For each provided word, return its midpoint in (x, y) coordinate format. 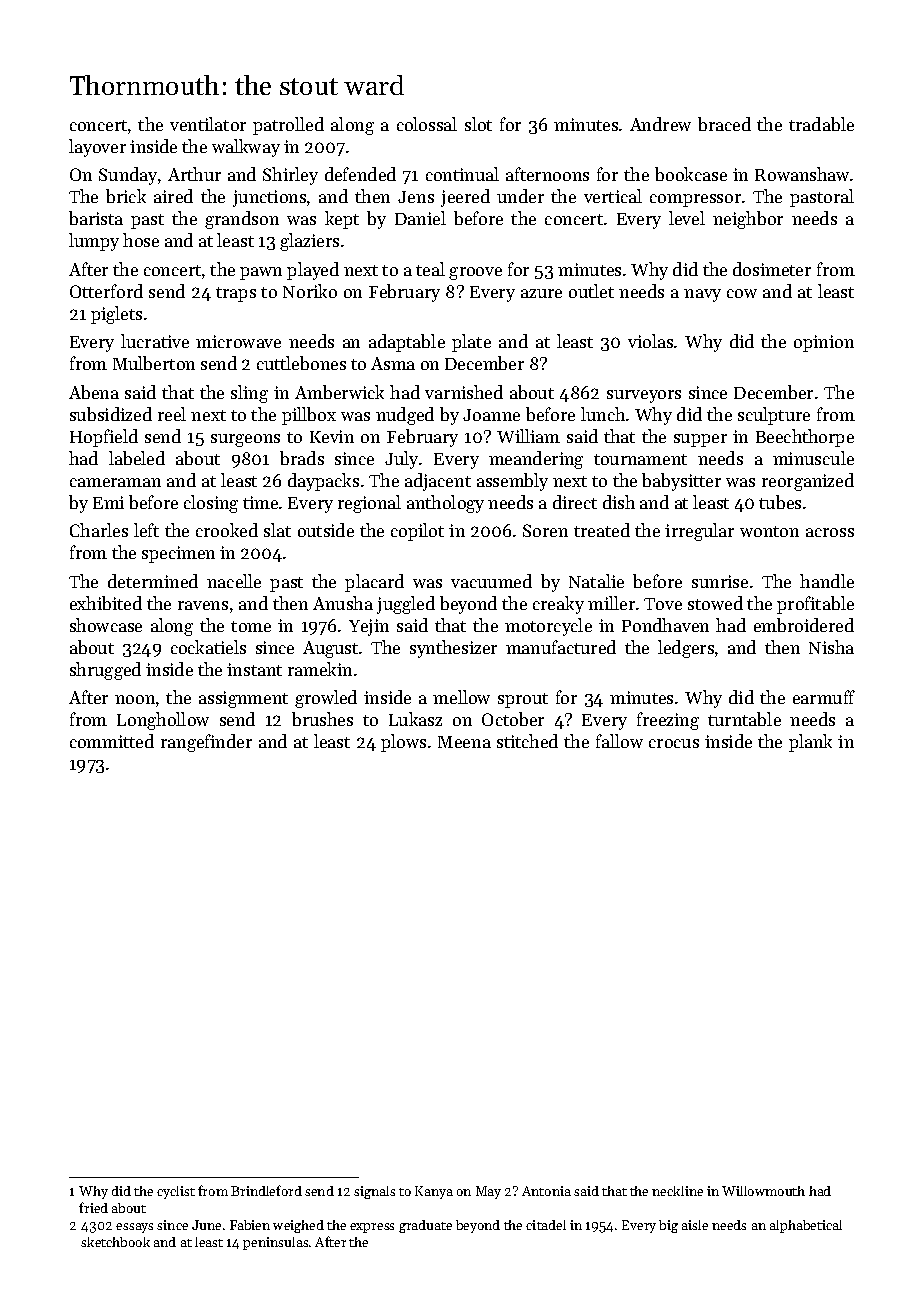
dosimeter (772, 269)
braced (724, 124)
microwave (238, 341)
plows (403, 743)
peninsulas (275, 1243)
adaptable (407, 343)
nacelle (234, 581)
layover (97, 148)
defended (360, 174)
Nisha (831, 647)
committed (112, 741)
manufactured (561, 647)
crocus (674, 743)
